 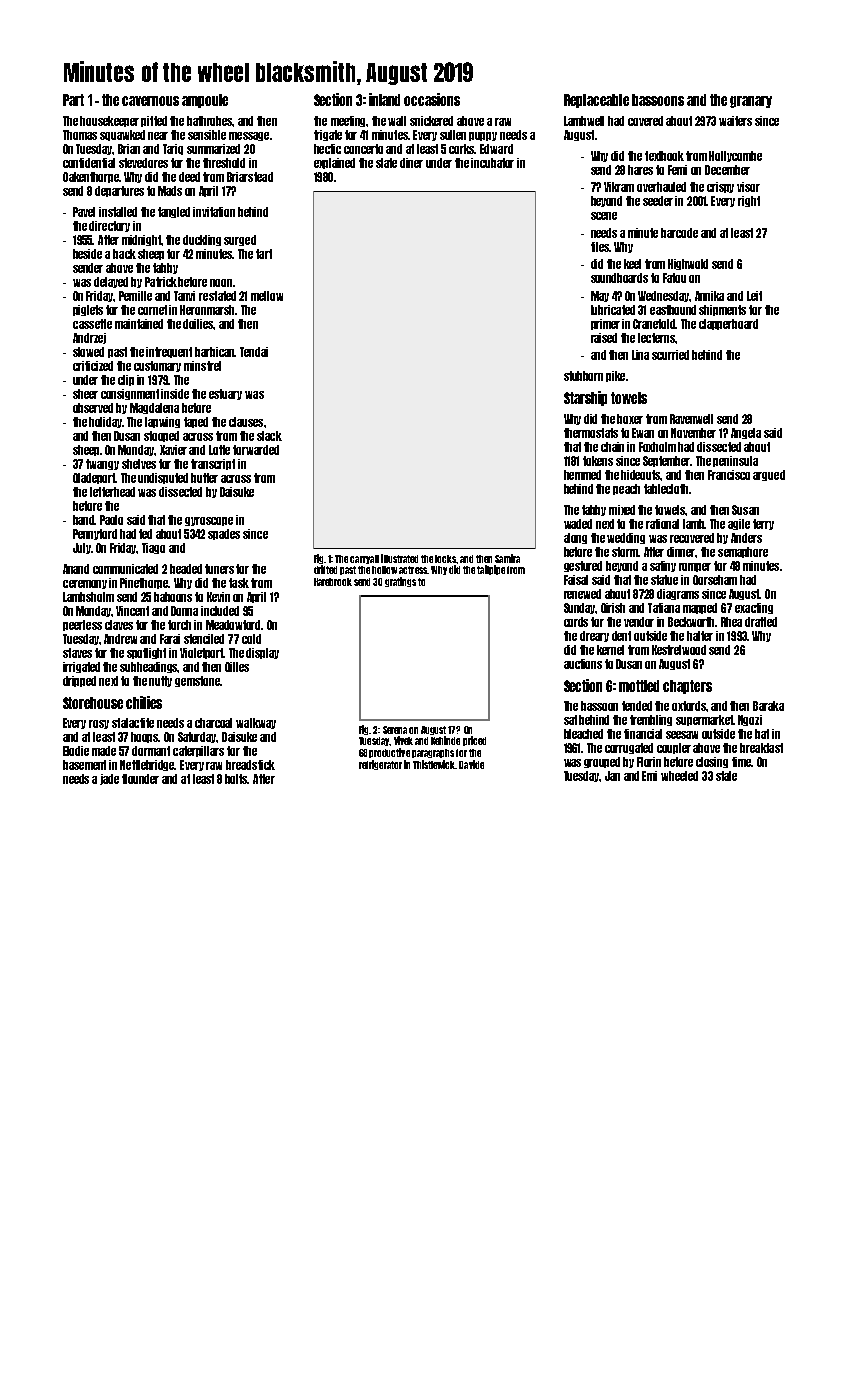 I want to click on September, so click(x=667, y=461).
